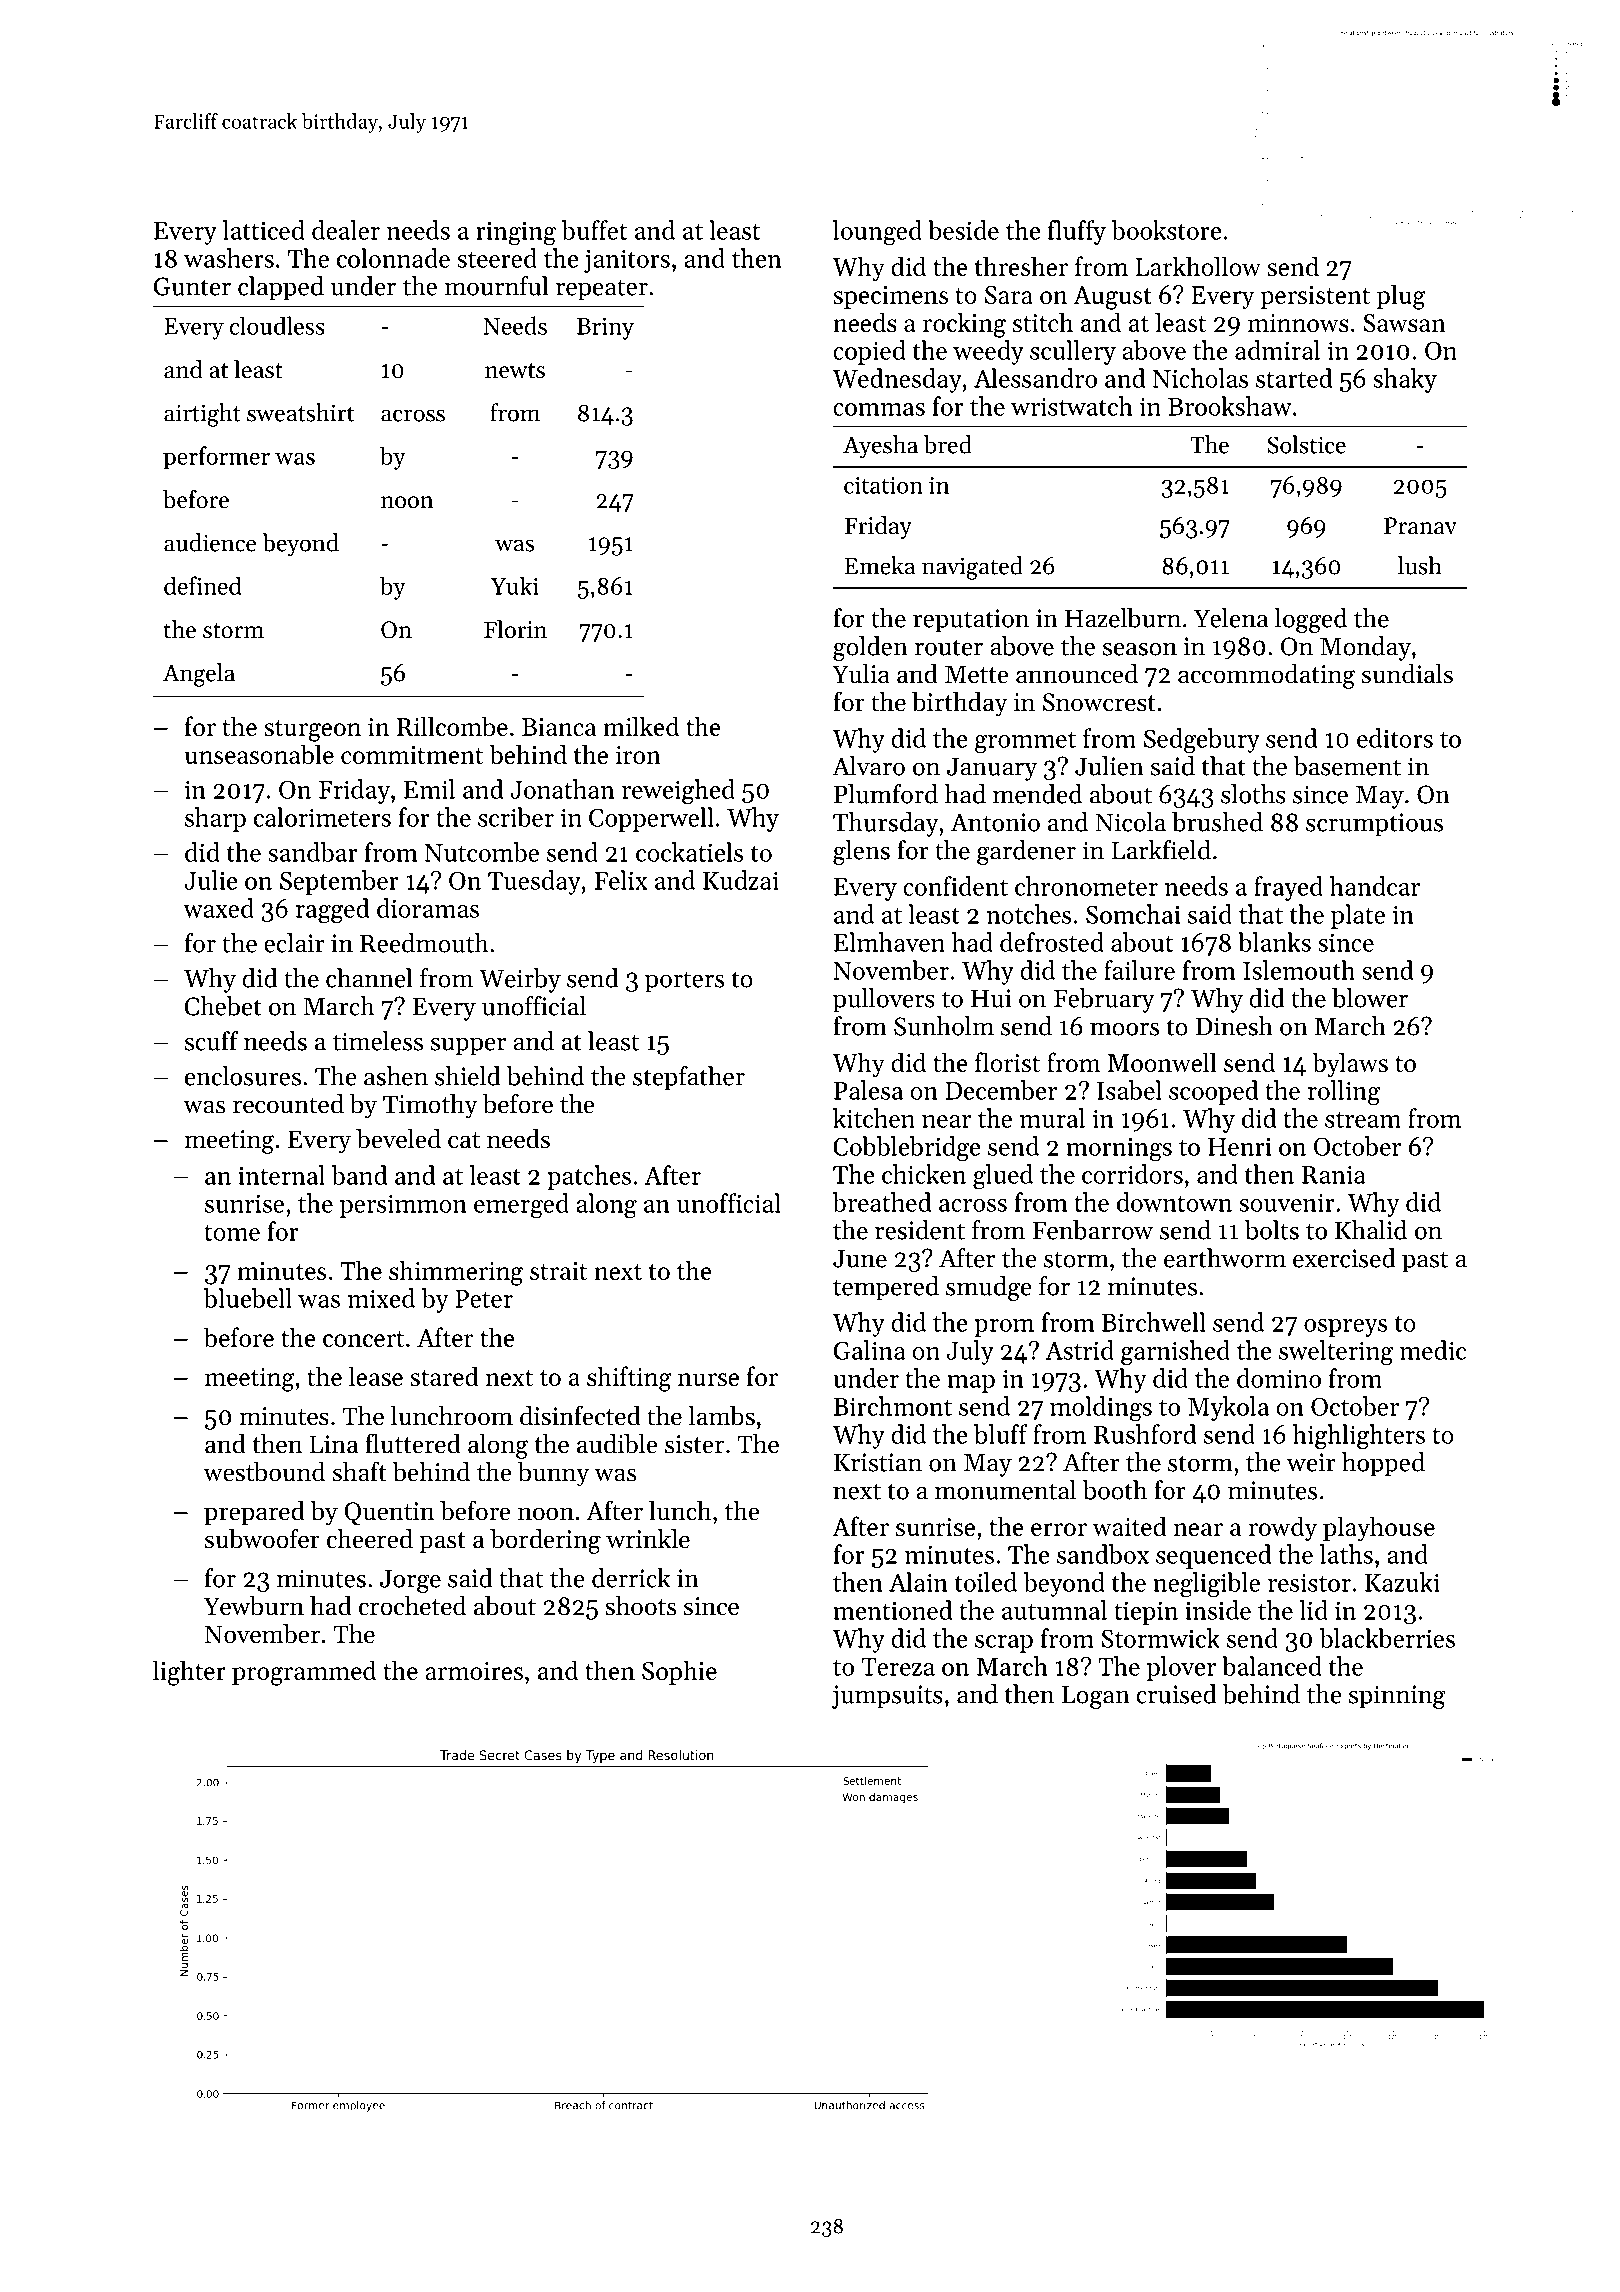  Describe the element at coordinates (304, 1673) in the screenshot. I see `programmed` at that location.
